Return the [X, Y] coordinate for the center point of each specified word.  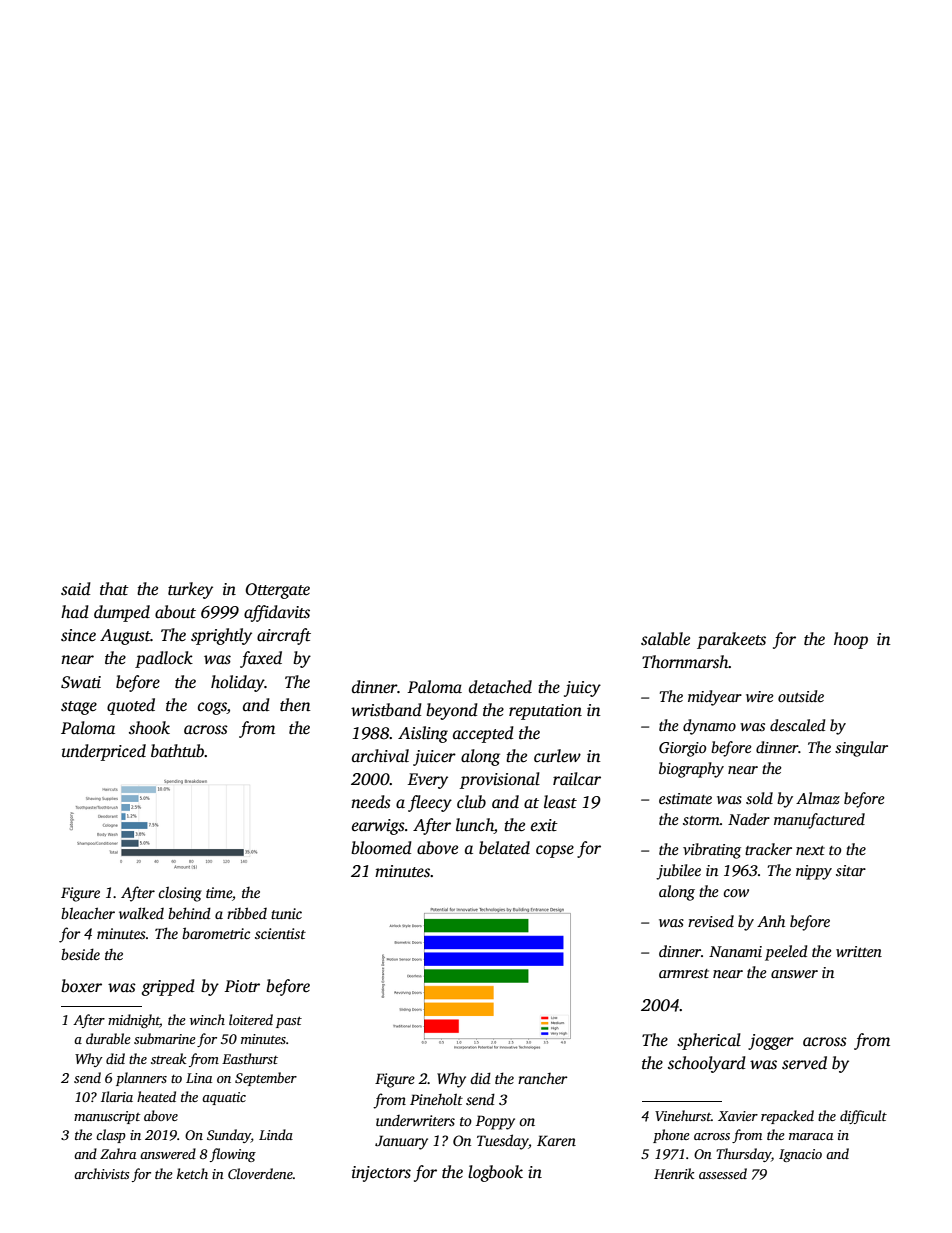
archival [380, 756]
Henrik [674, 1173]
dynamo [709, 727]
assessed [723, 1173]
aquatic [224, 1098]
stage [79, 708]
